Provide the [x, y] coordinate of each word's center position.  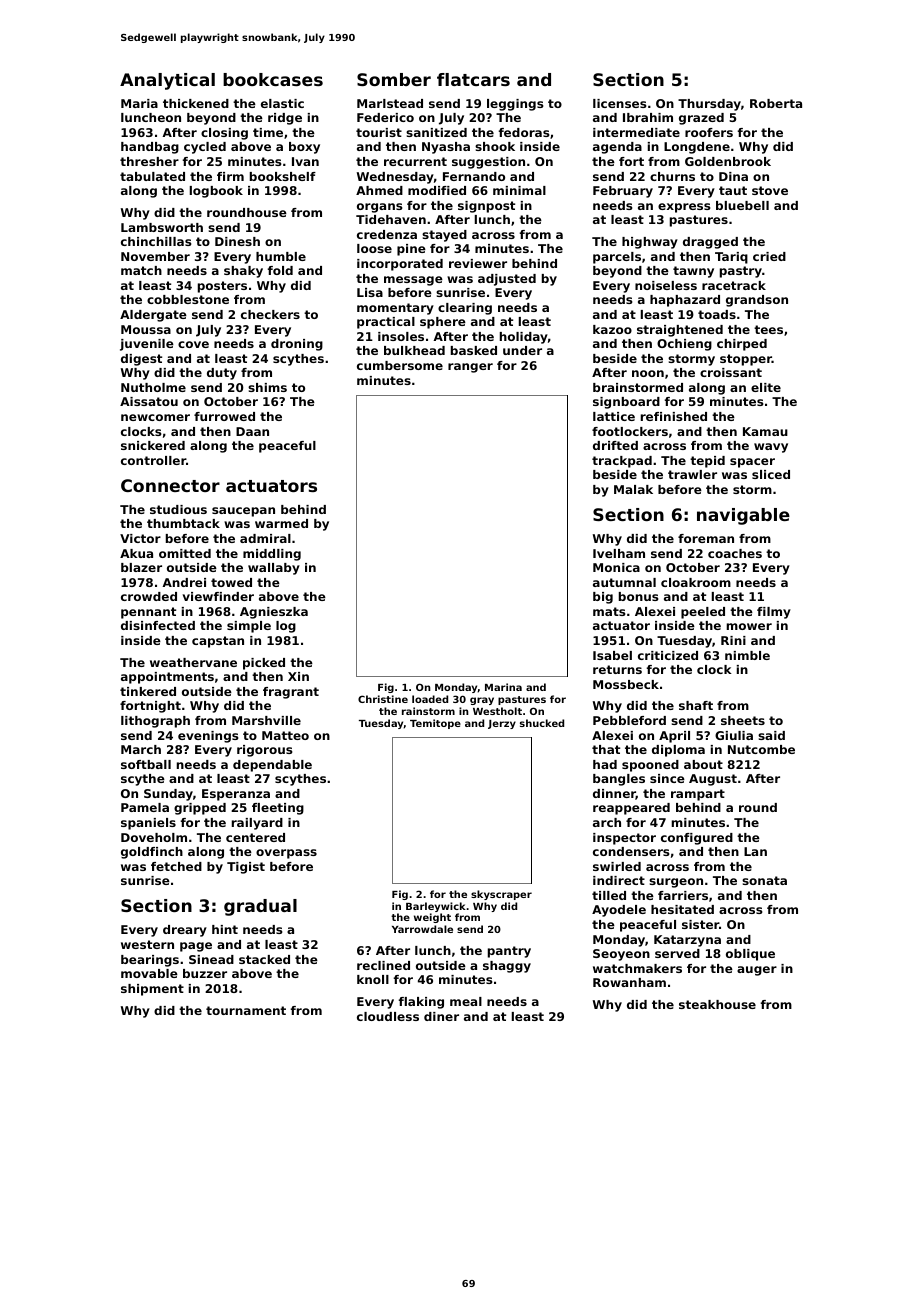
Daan [252, 431]
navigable [743, 516]
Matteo [285, 735]
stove [770, 190]
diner [441, 1016]
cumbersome [400, 365]
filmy [774, 613]
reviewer [478, 263]
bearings [150, 961]
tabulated [152, 176]
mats [609, 611]
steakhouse [717, 1004]
